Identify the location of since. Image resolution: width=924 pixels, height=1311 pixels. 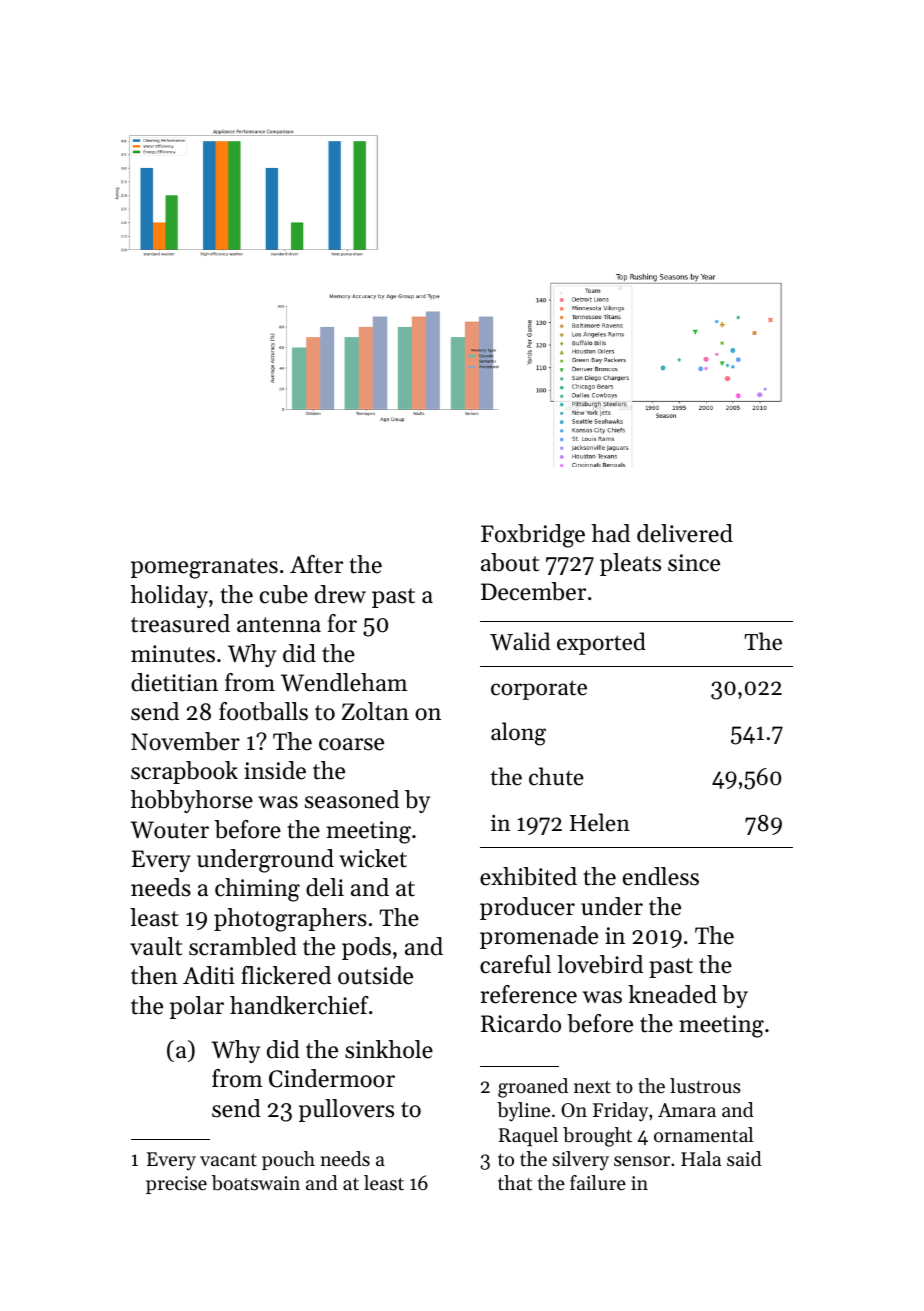
(694, 563).
